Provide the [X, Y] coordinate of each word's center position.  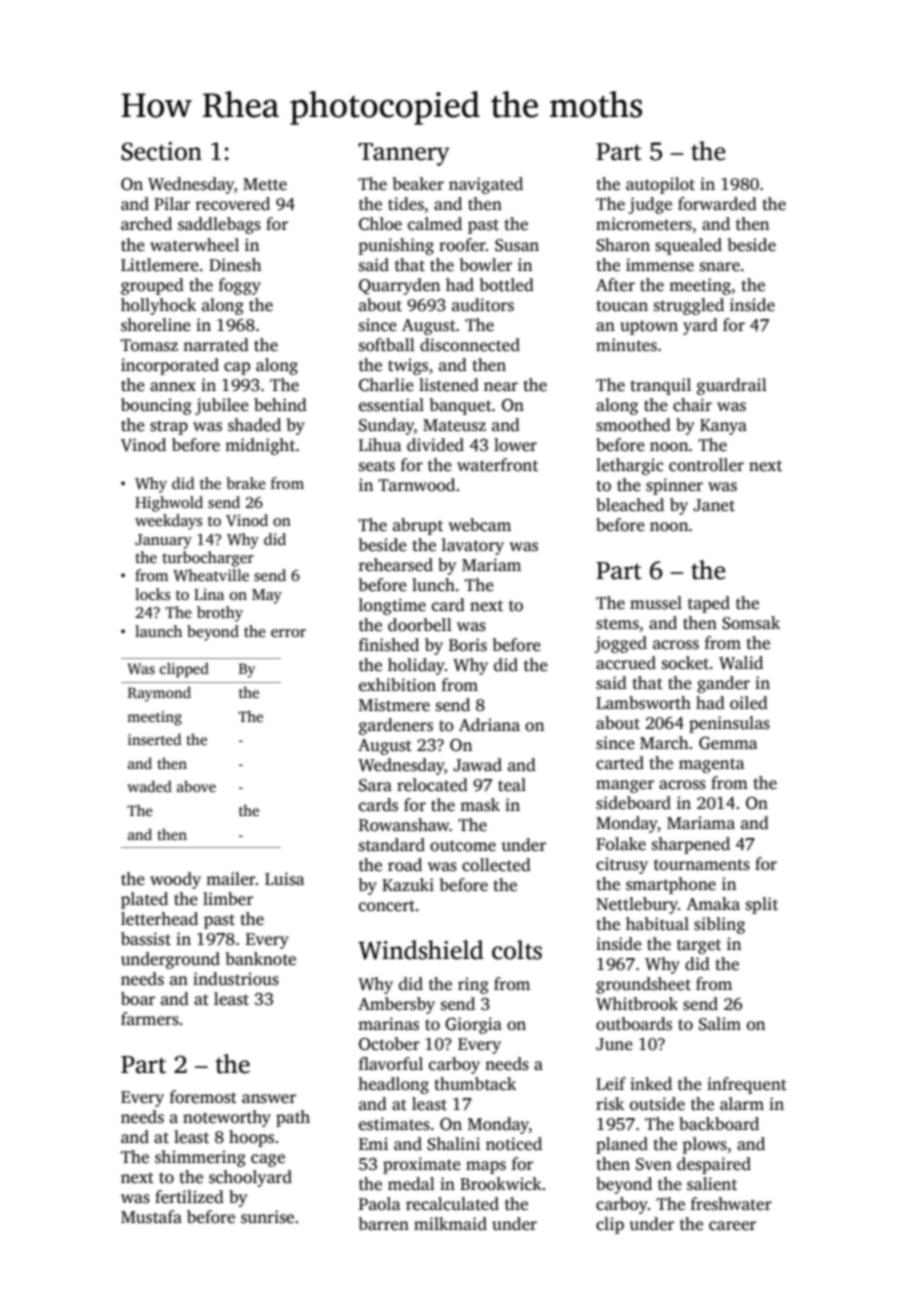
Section [161, 151]
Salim [720, 1024]
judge [650, 205]
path [293, 1118]
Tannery [404, 154]
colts [517, 950]
